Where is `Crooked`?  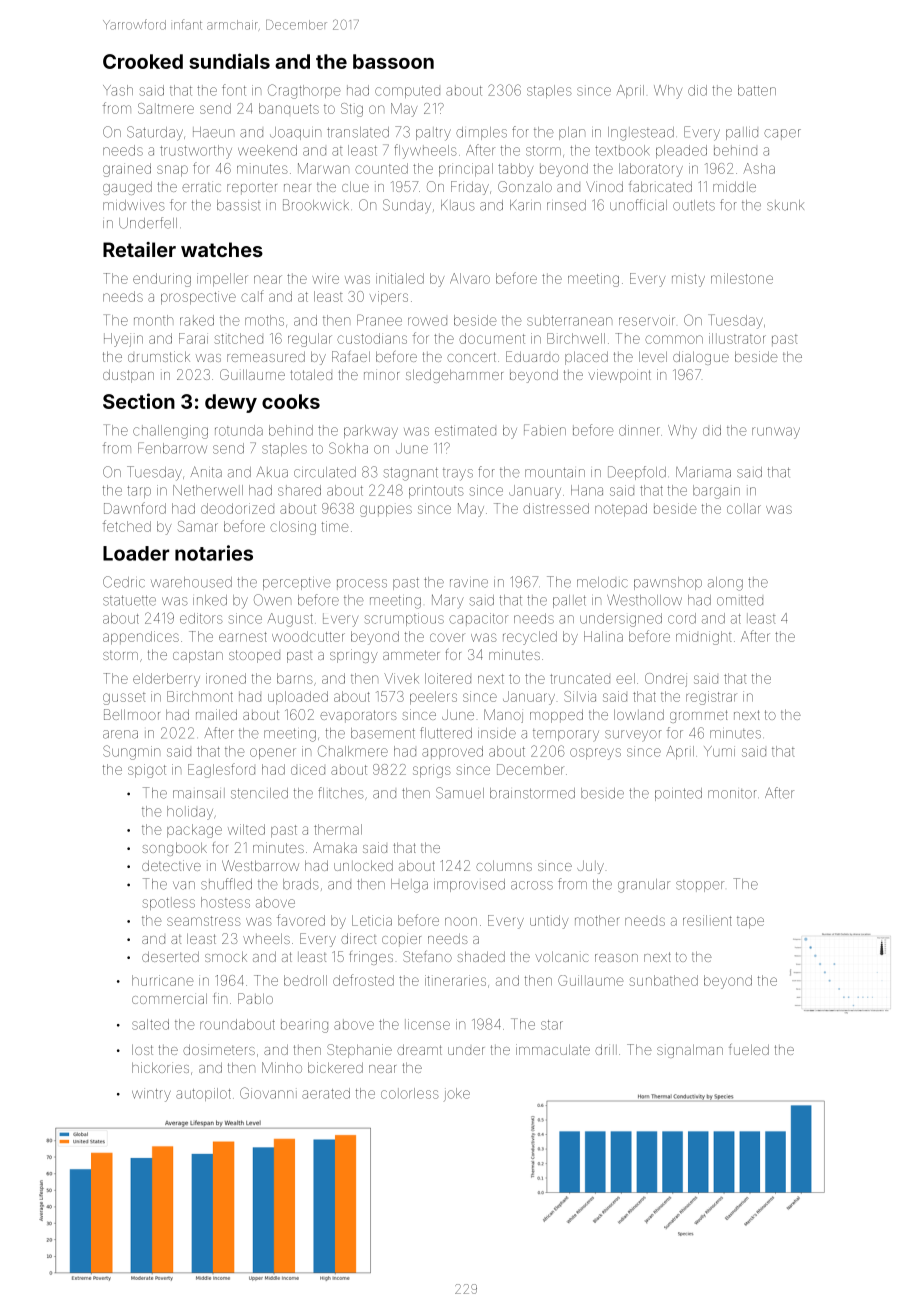 Crooked is located at coordinates (143, 61).
